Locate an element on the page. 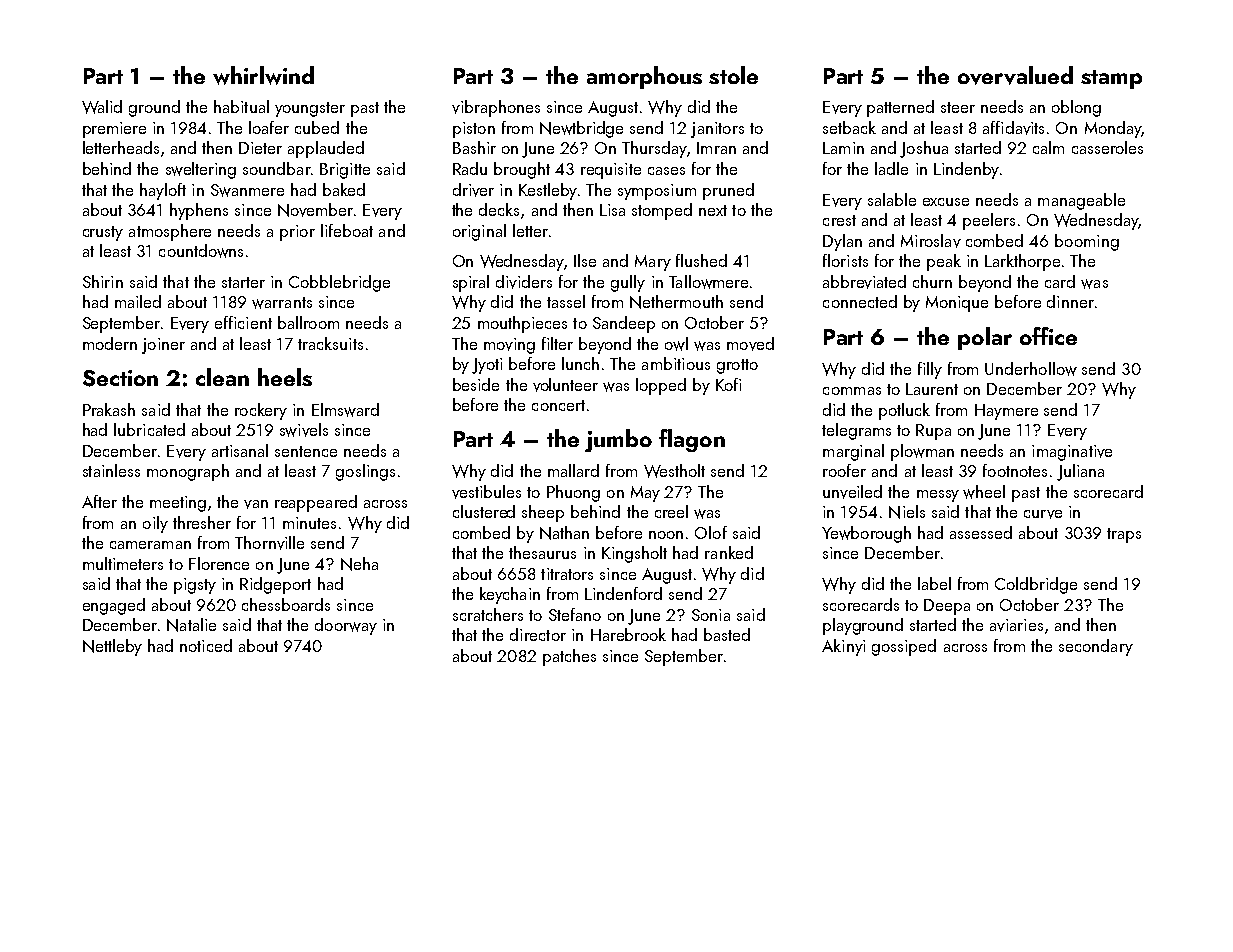 Image resolution: width=1233 pixels, height=952 pixels. minutes is located at coordinates (309, 523).
